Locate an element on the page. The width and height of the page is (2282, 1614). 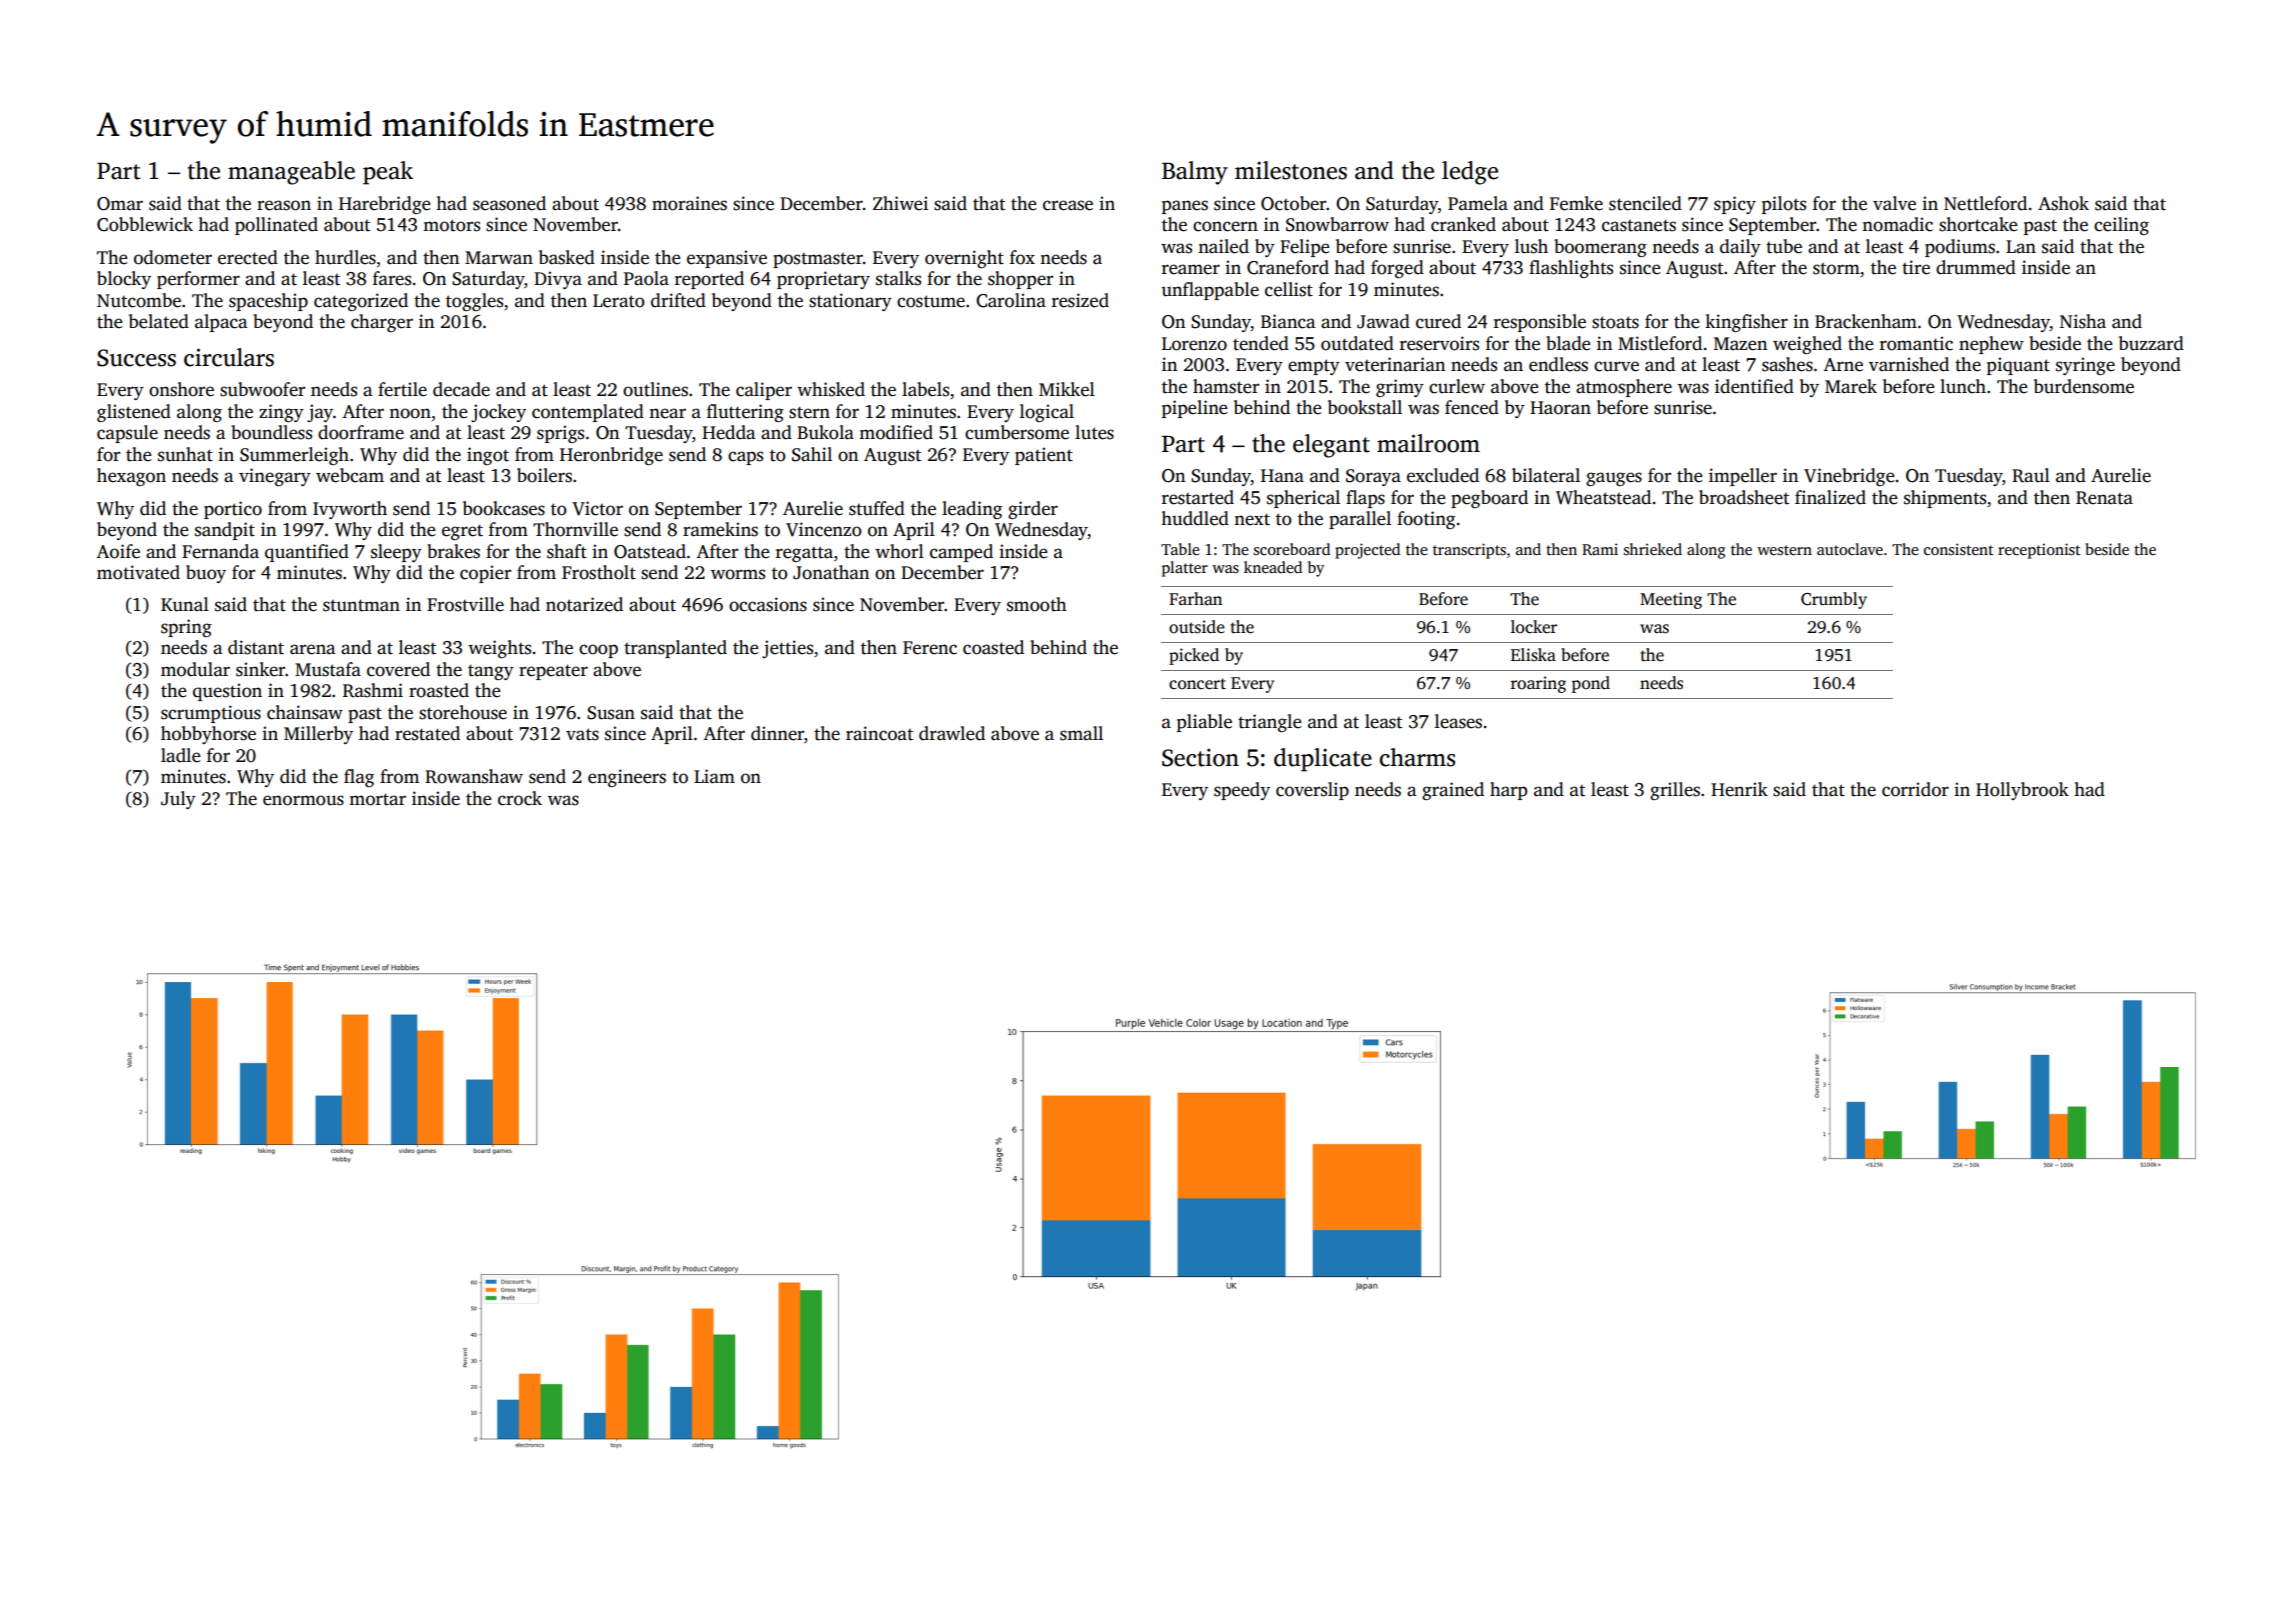
seasoned is located at coordinates (509, 203).
